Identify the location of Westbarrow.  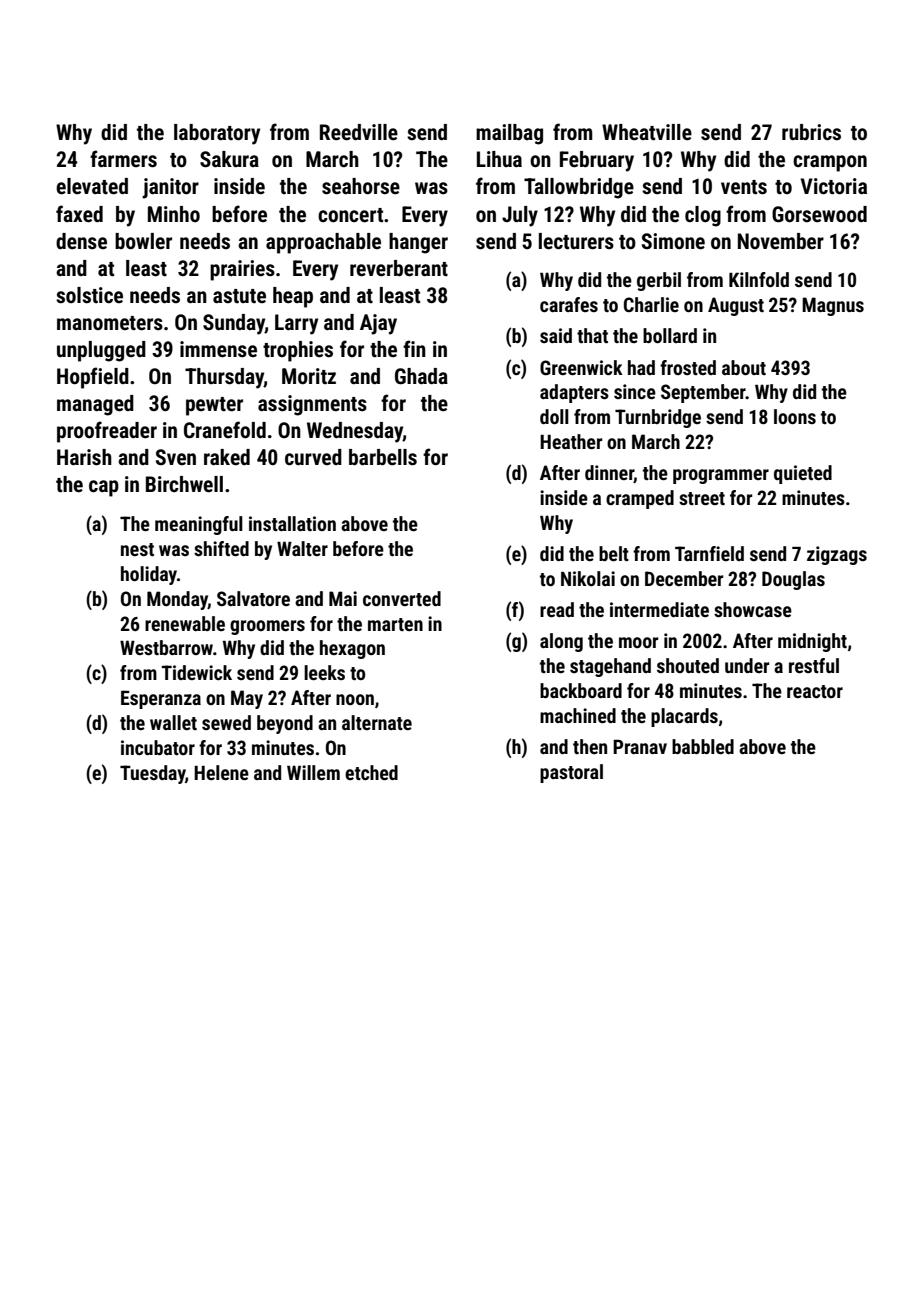
(166, 647).
